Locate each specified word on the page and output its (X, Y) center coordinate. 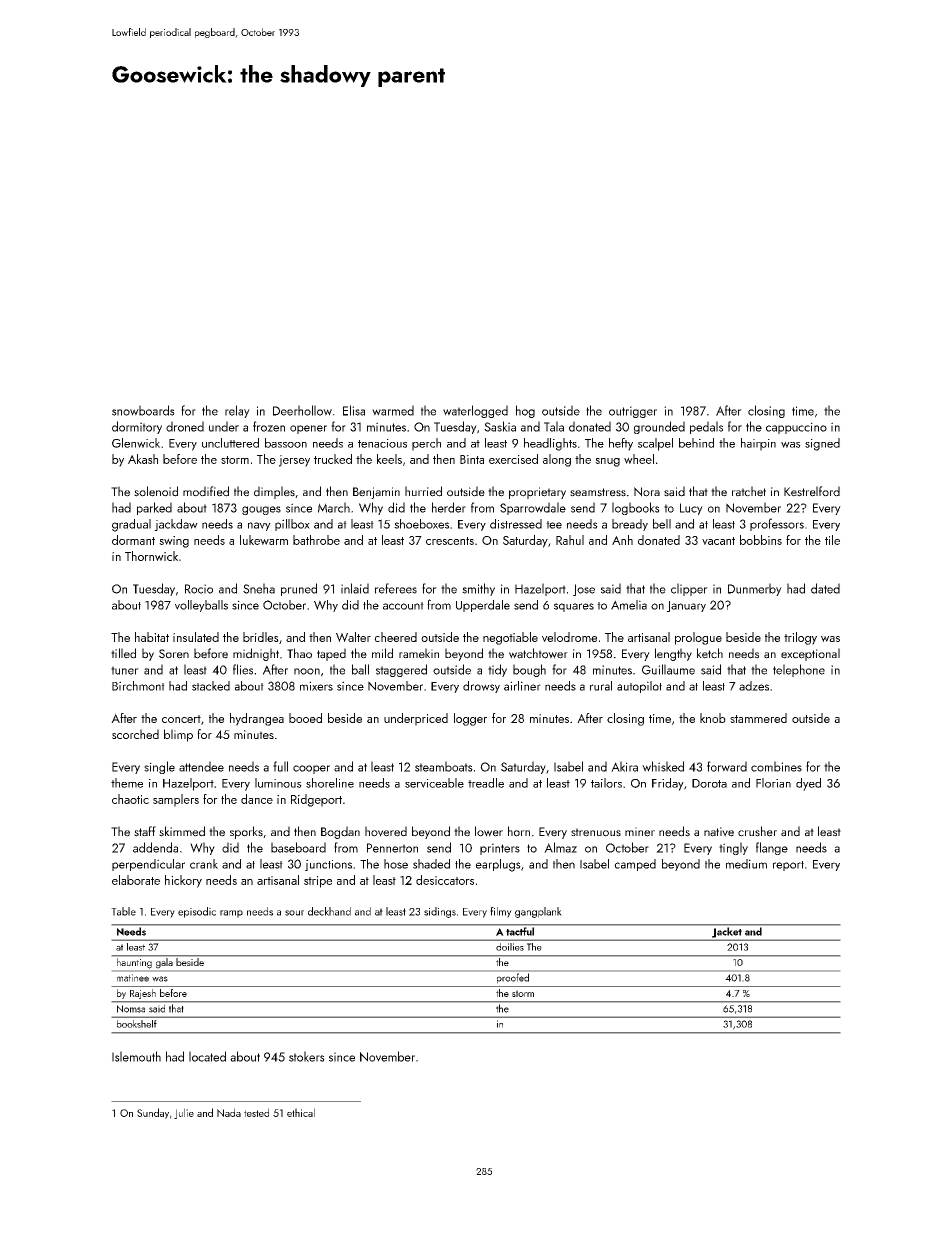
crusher (757, 831)
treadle (486, 783)
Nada (229, 1112)
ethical (301, 1112)
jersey (294, 461)
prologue (698, 638)
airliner (522, 686)
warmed (393, 410)
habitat (152, 637)
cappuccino (796, 428)
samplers (176, 800)
